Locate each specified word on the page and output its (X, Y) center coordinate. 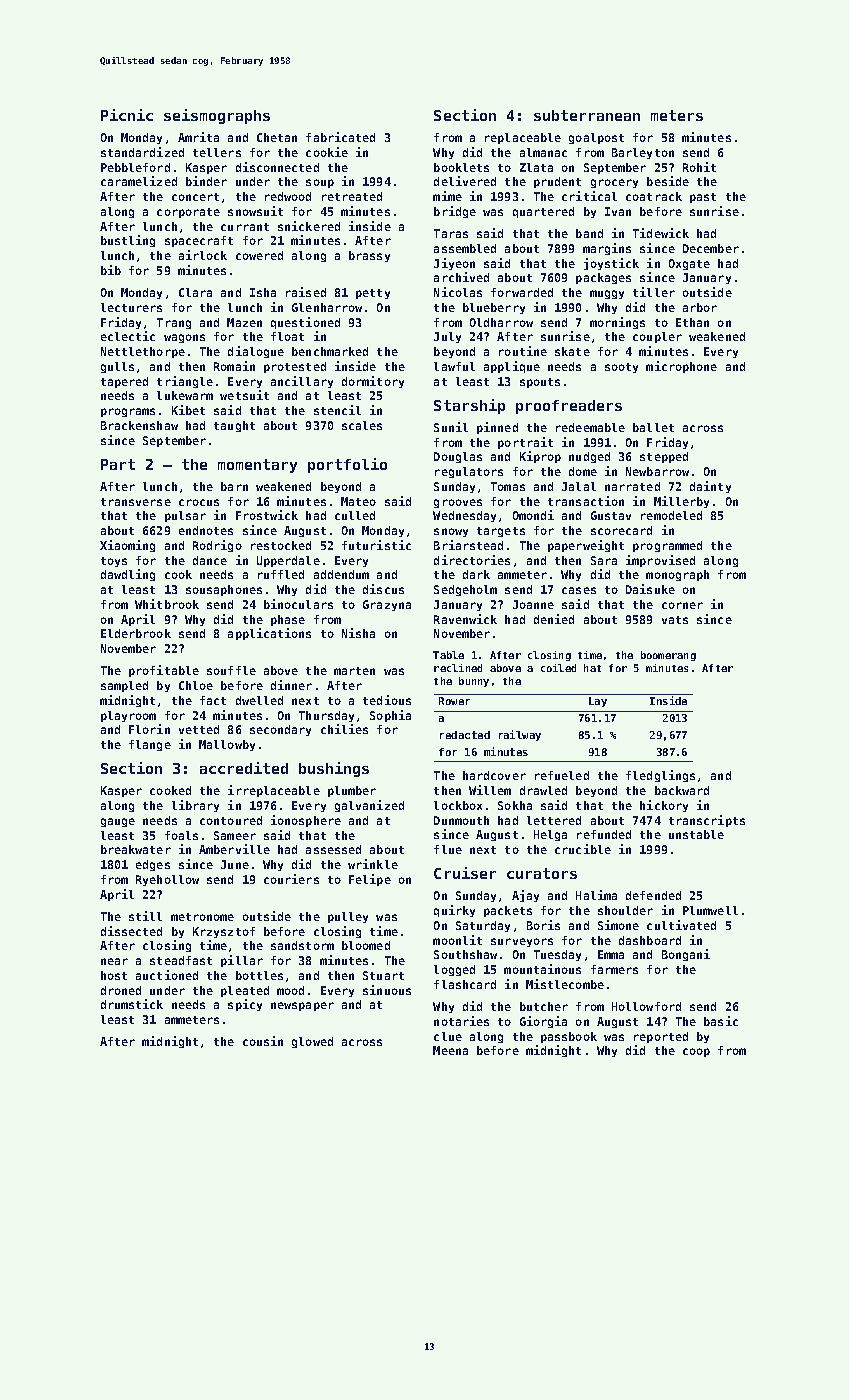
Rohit (699, 167)
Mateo (358, 501)
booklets (461, 167)
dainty (710, 487)
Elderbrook (136, 633)
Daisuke (650, 589)
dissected (131, 931)
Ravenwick (465, 619)
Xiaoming (127, 546)
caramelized (139, 181)
